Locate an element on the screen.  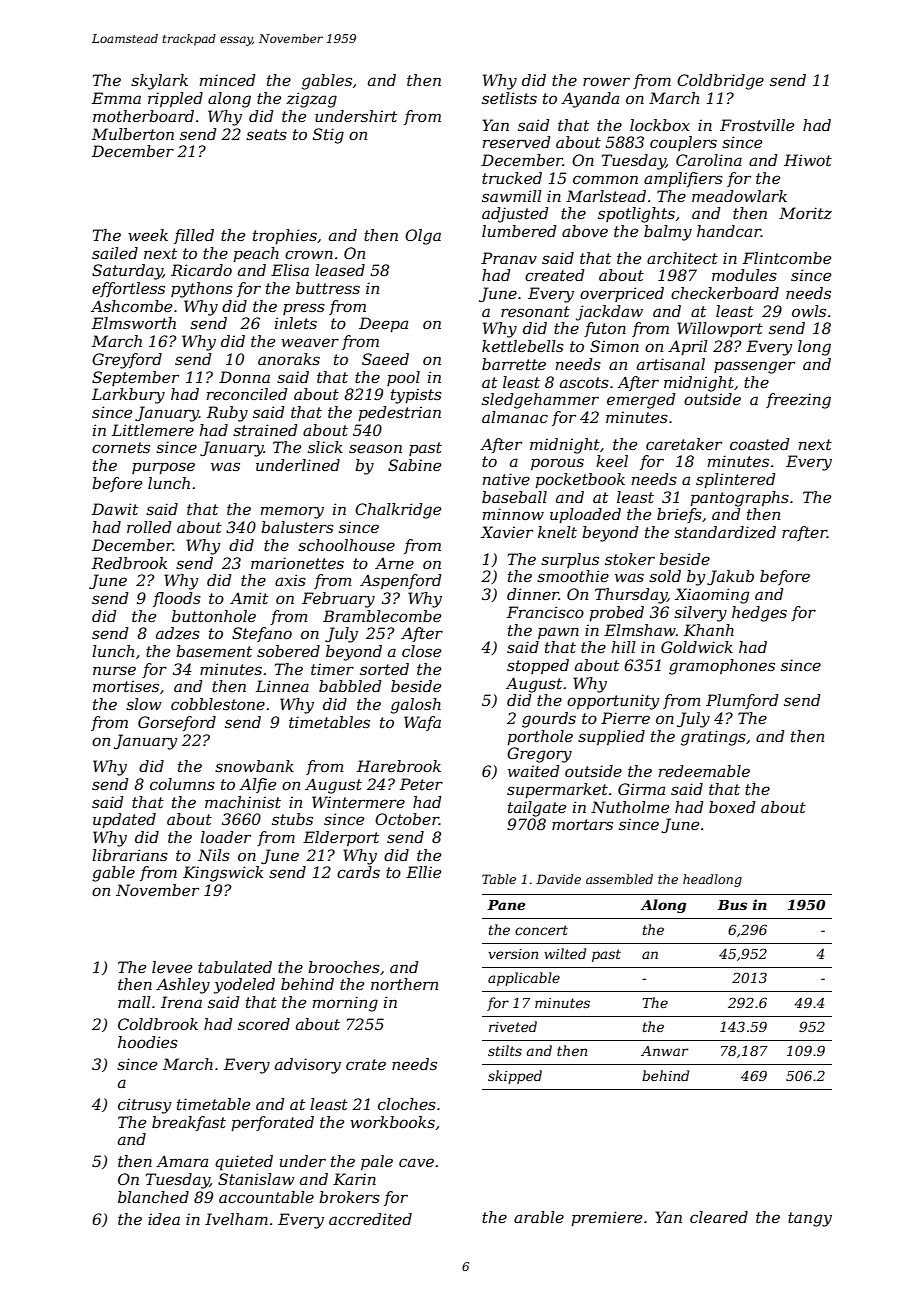
accredited is located at coordinates (370, 1219).
